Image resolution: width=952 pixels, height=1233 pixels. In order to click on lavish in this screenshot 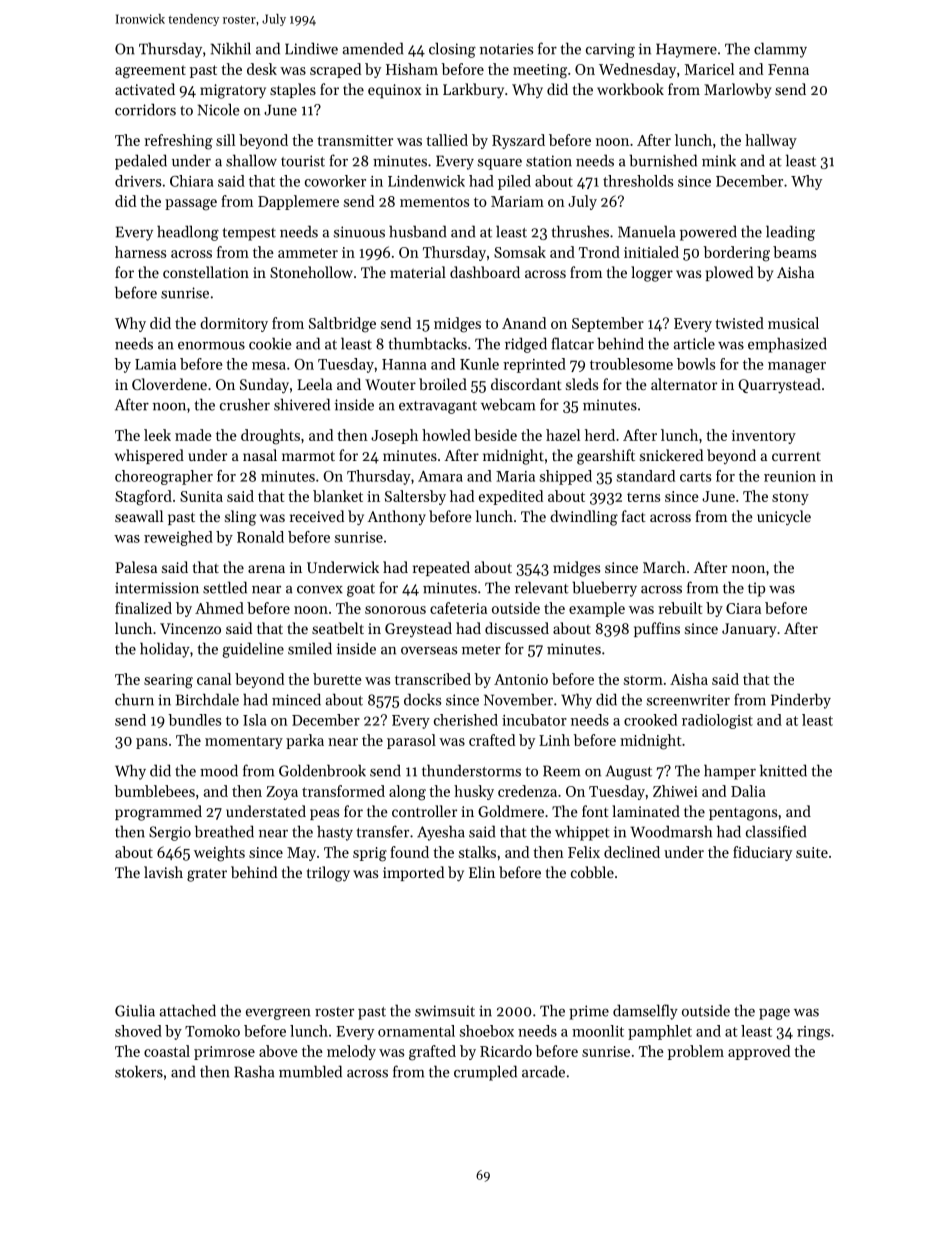, I will do `click(163, 872)`.
